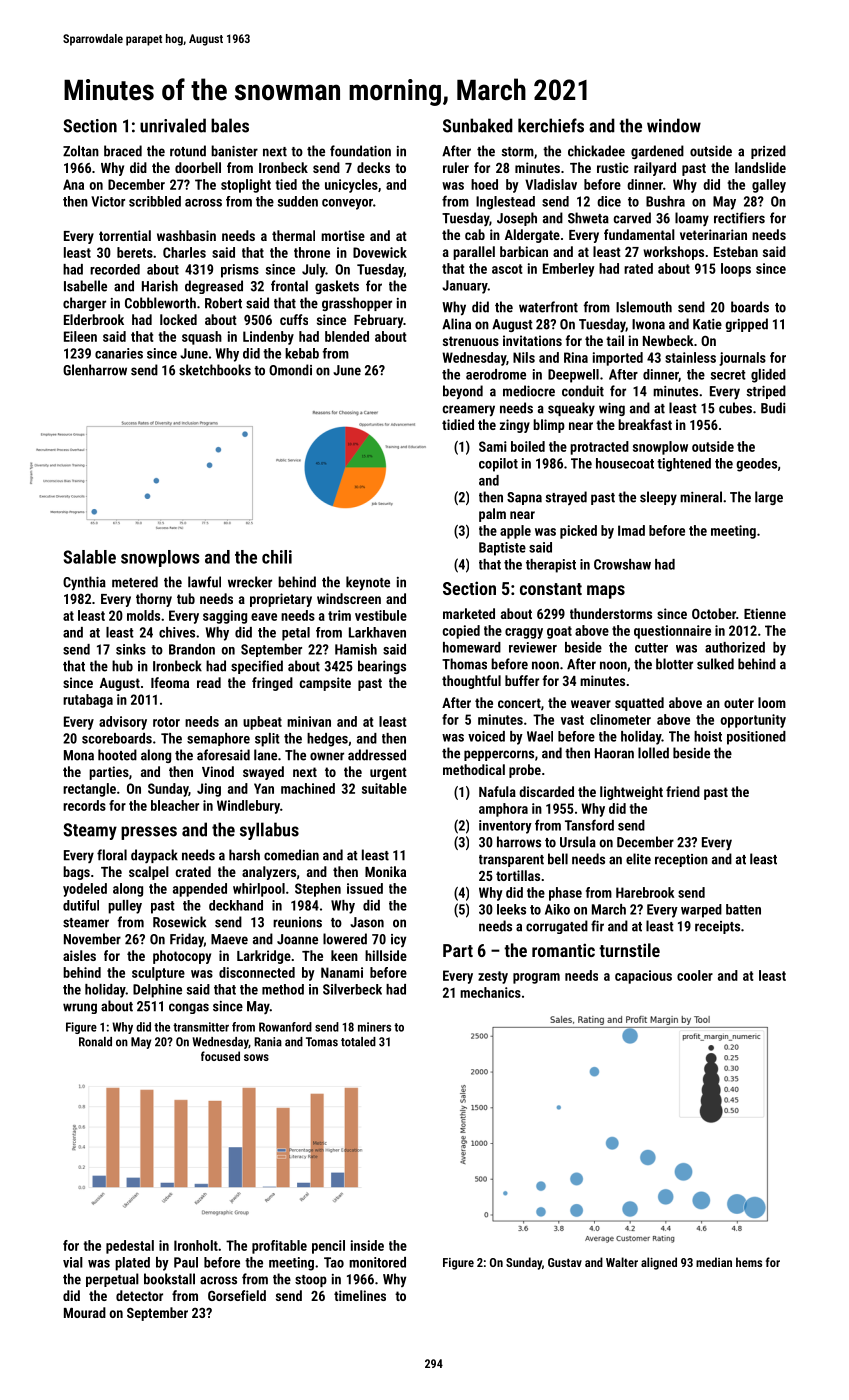 Image resolution: width=849 pixels, height=1400 pixels. What do you see at coordinates (322, 1042) in the page?
I see `Tomas` at bounding box center [322, 1042].
